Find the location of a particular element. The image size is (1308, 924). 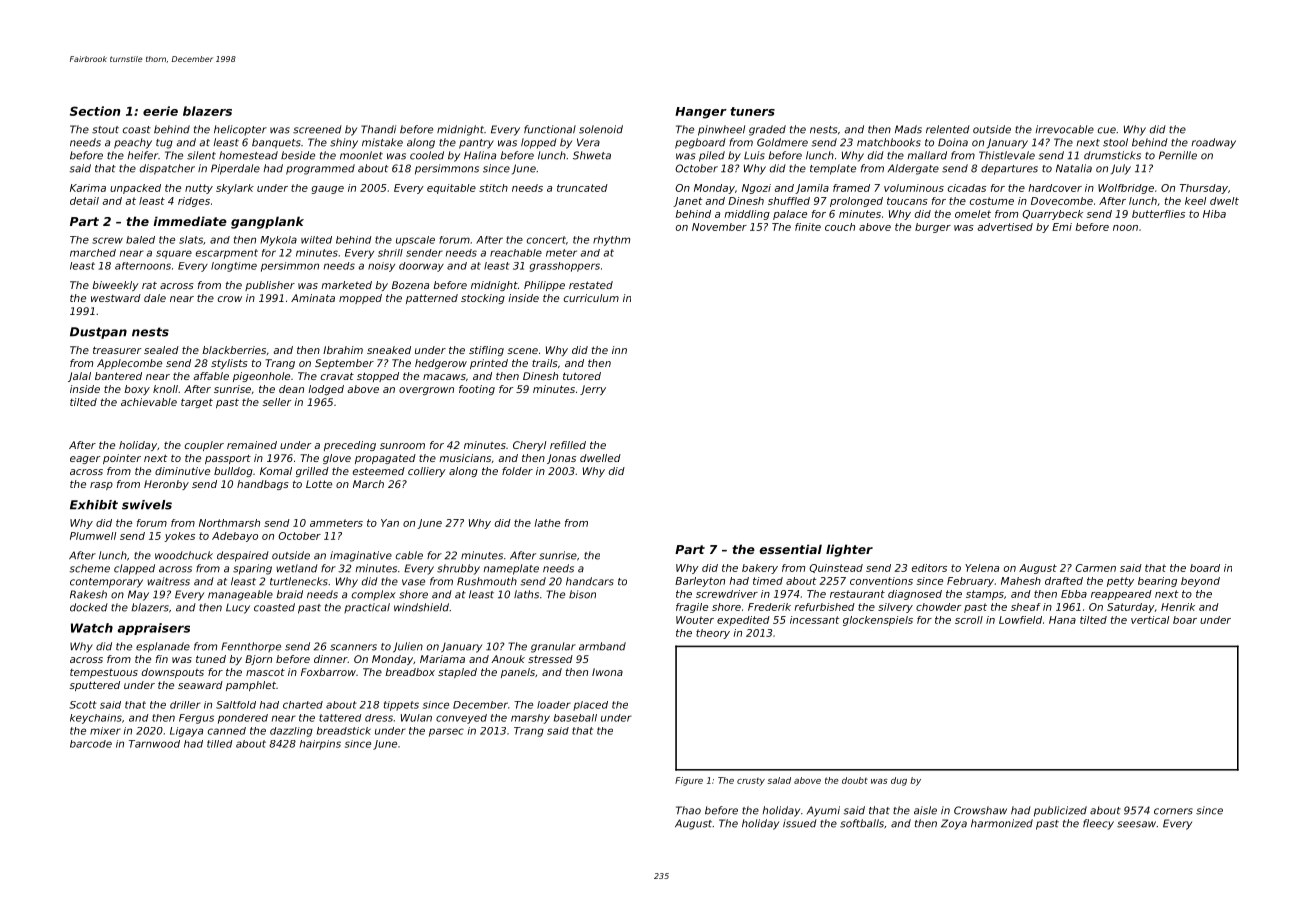

burger is located at coordinates (933, 228).
